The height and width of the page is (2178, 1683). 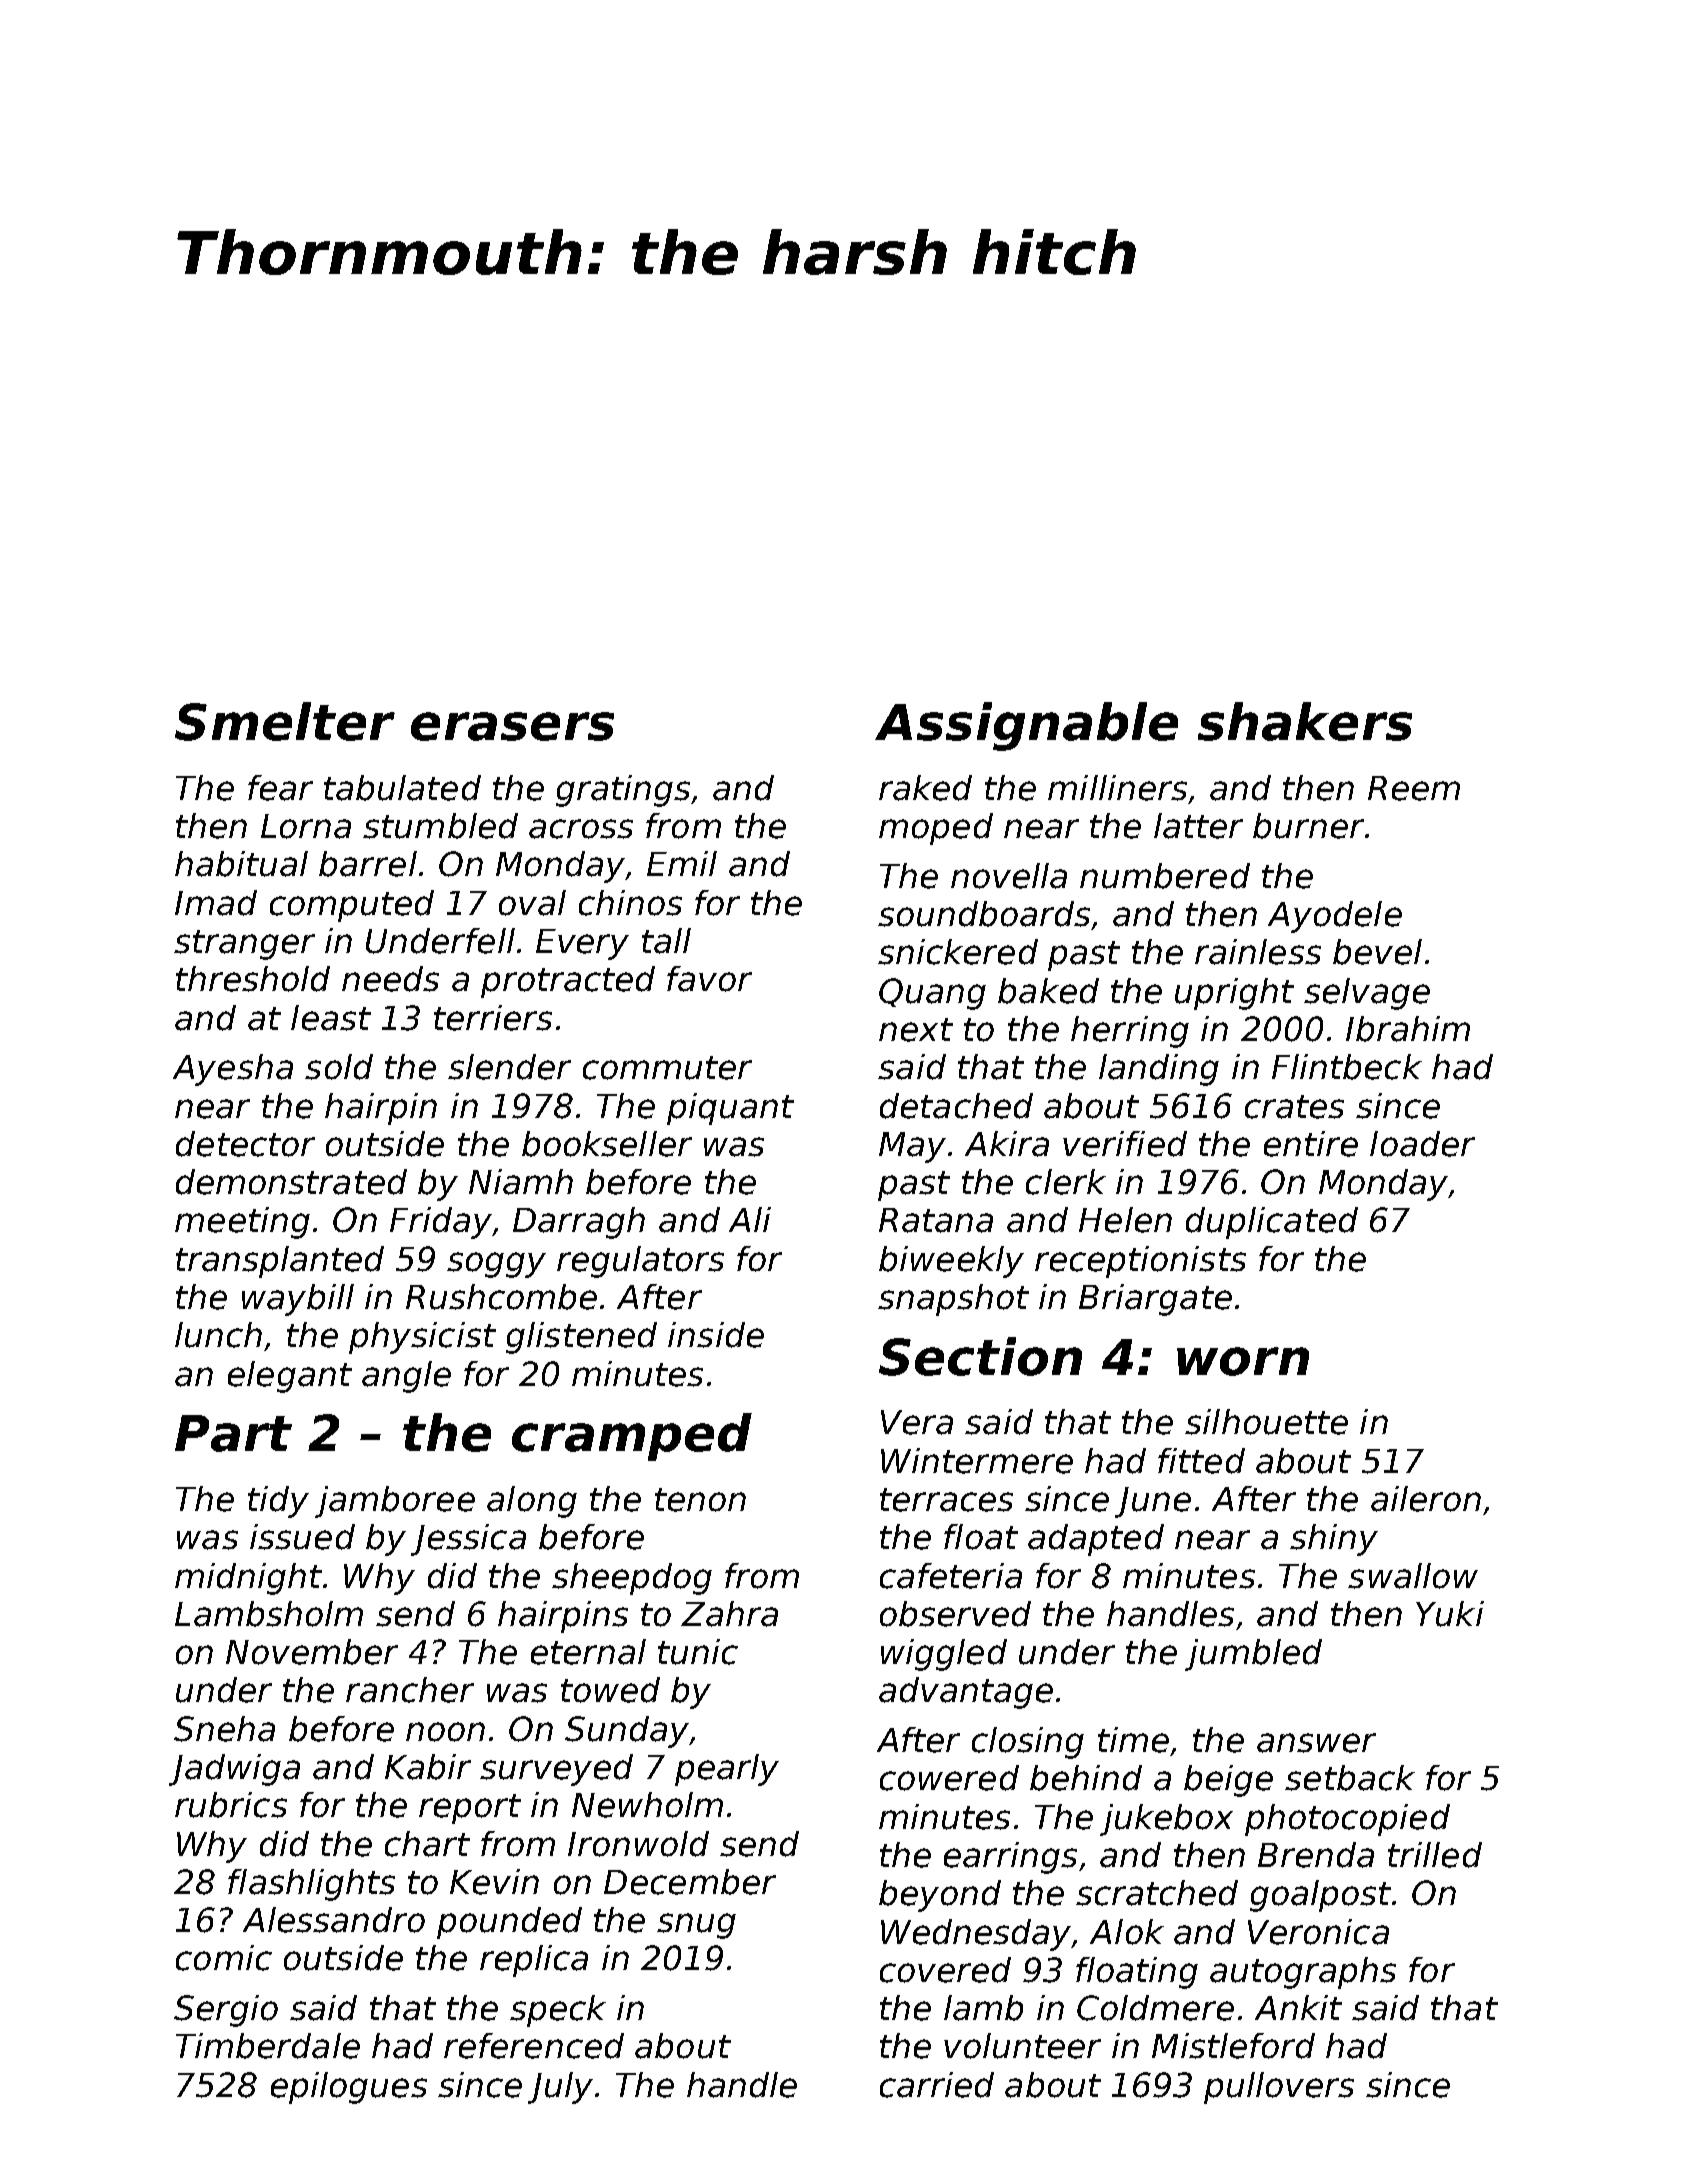 I want to click on burner, so click(x=1308, y=826).
